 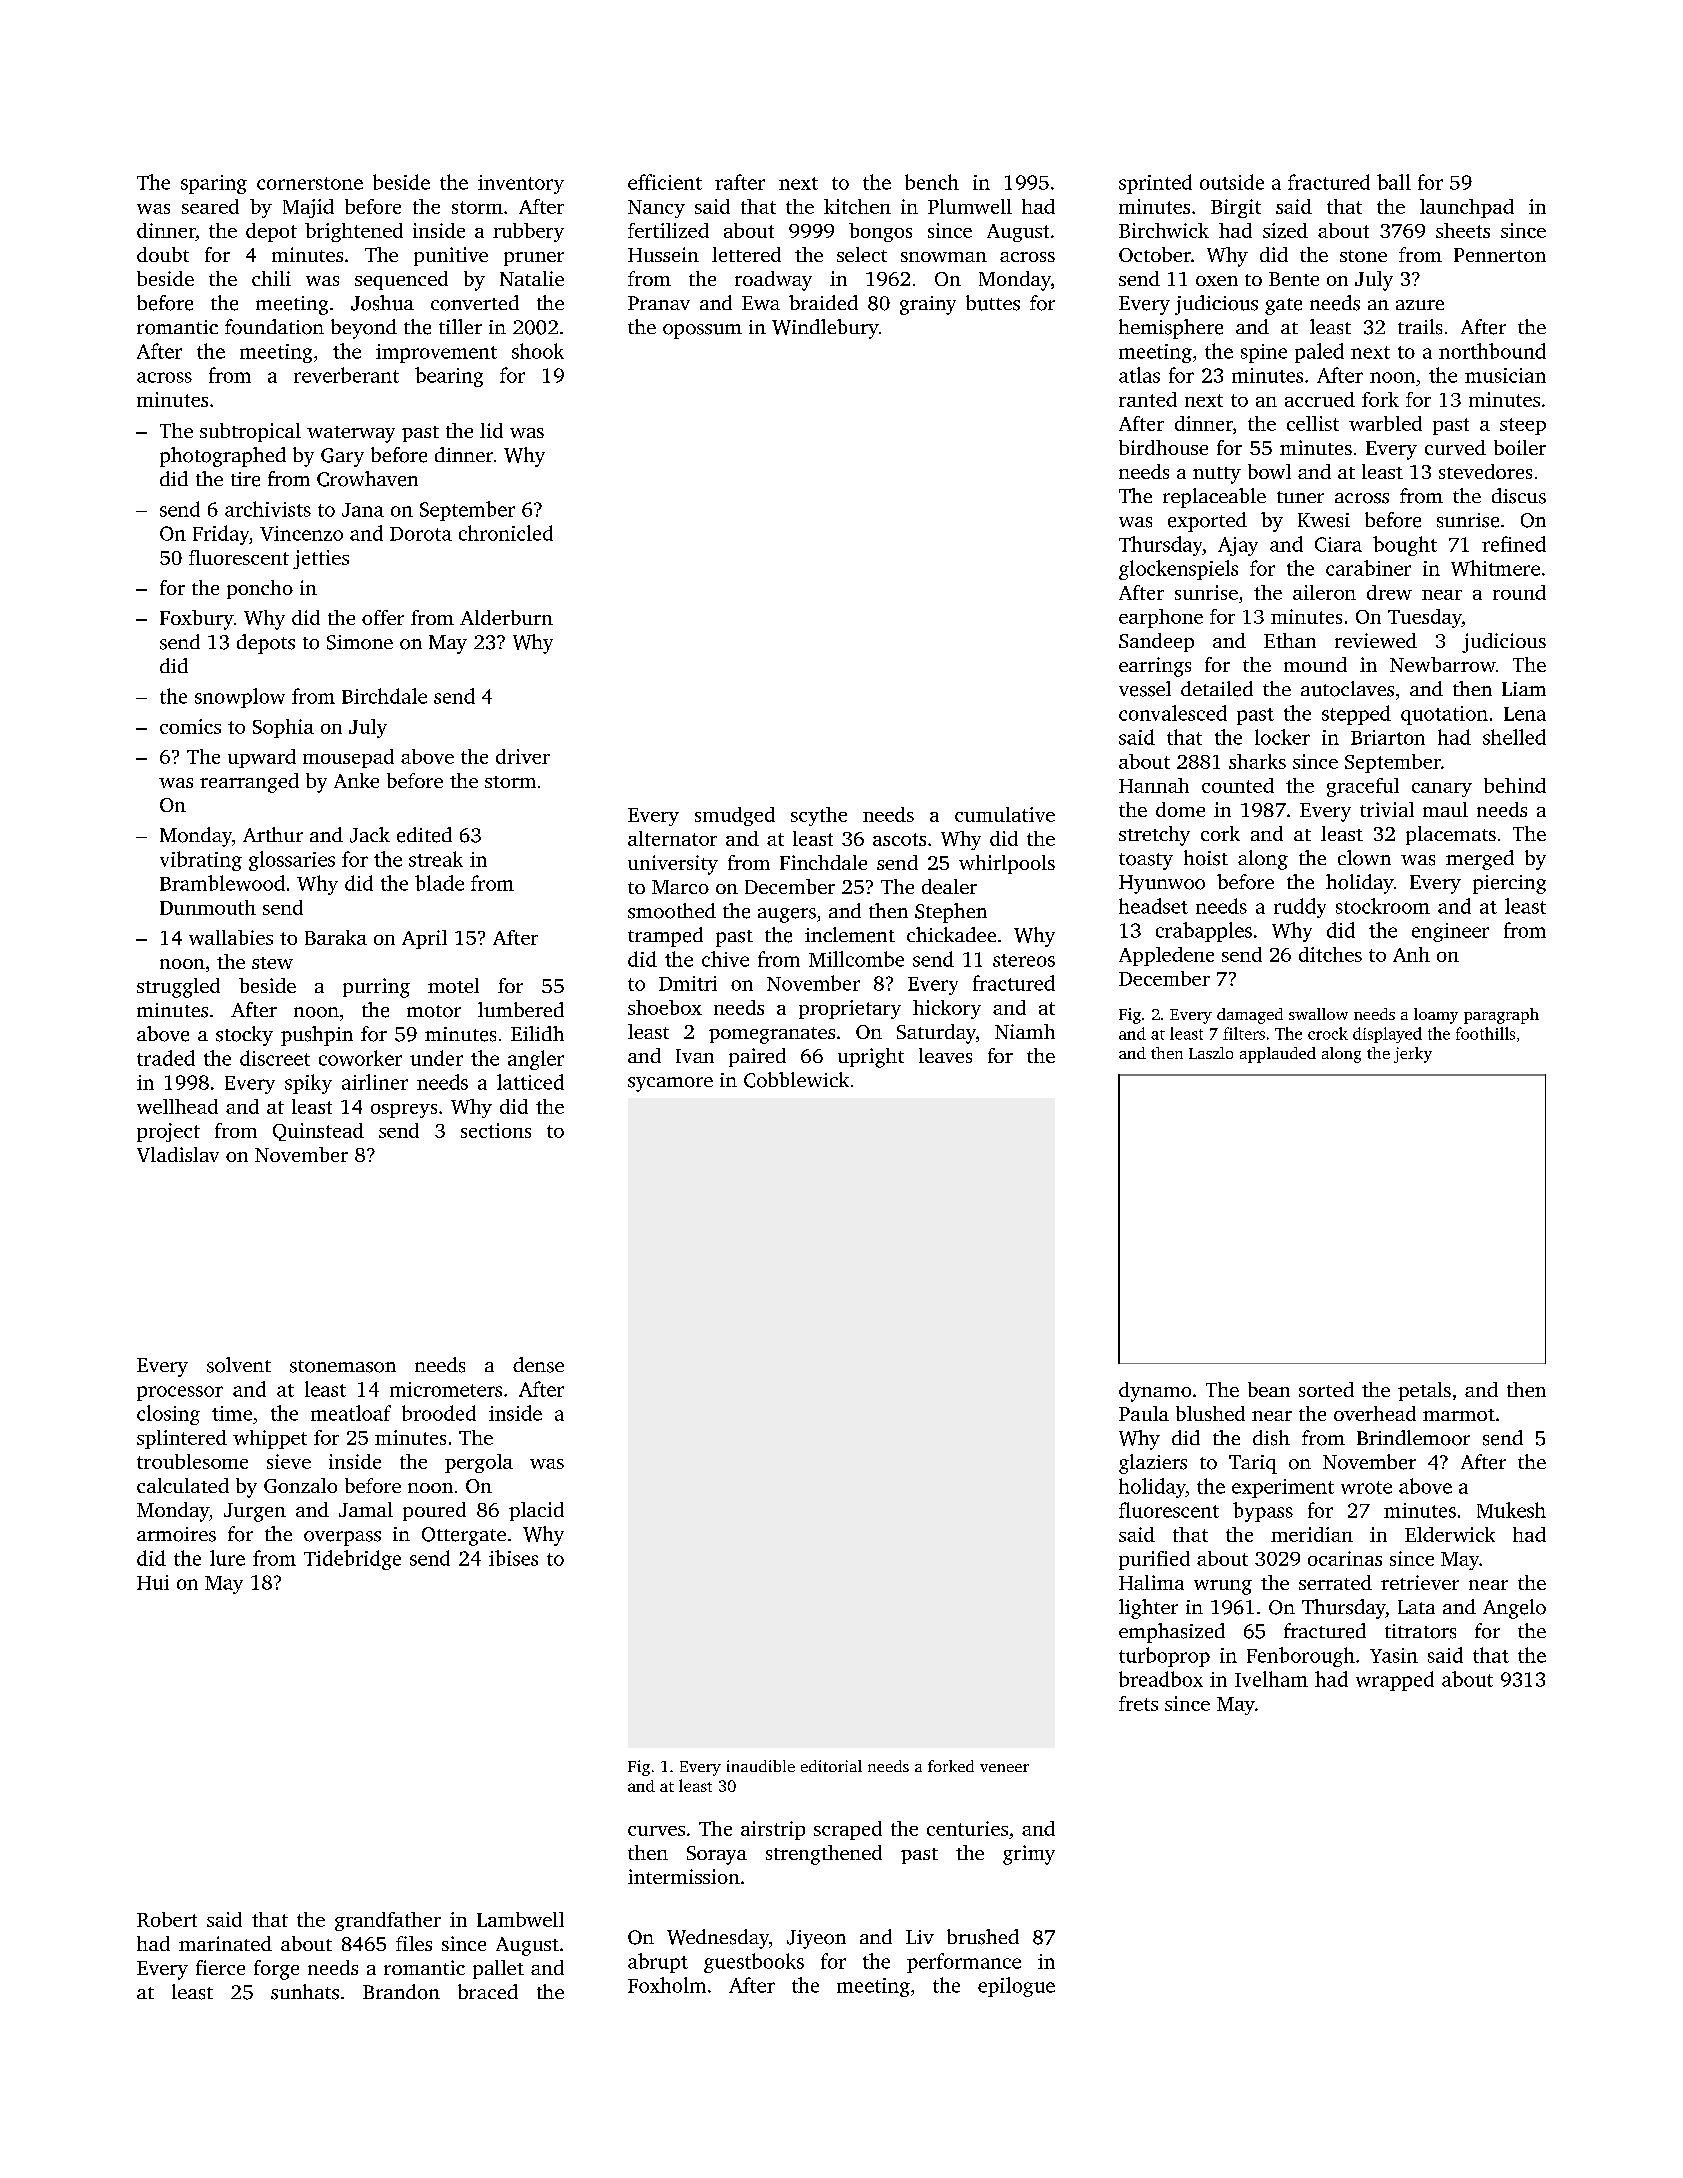 What do you see at coordinates (1016, 1987) in the document?
I see `epilogue` at bounding box center [1016, 1987].
